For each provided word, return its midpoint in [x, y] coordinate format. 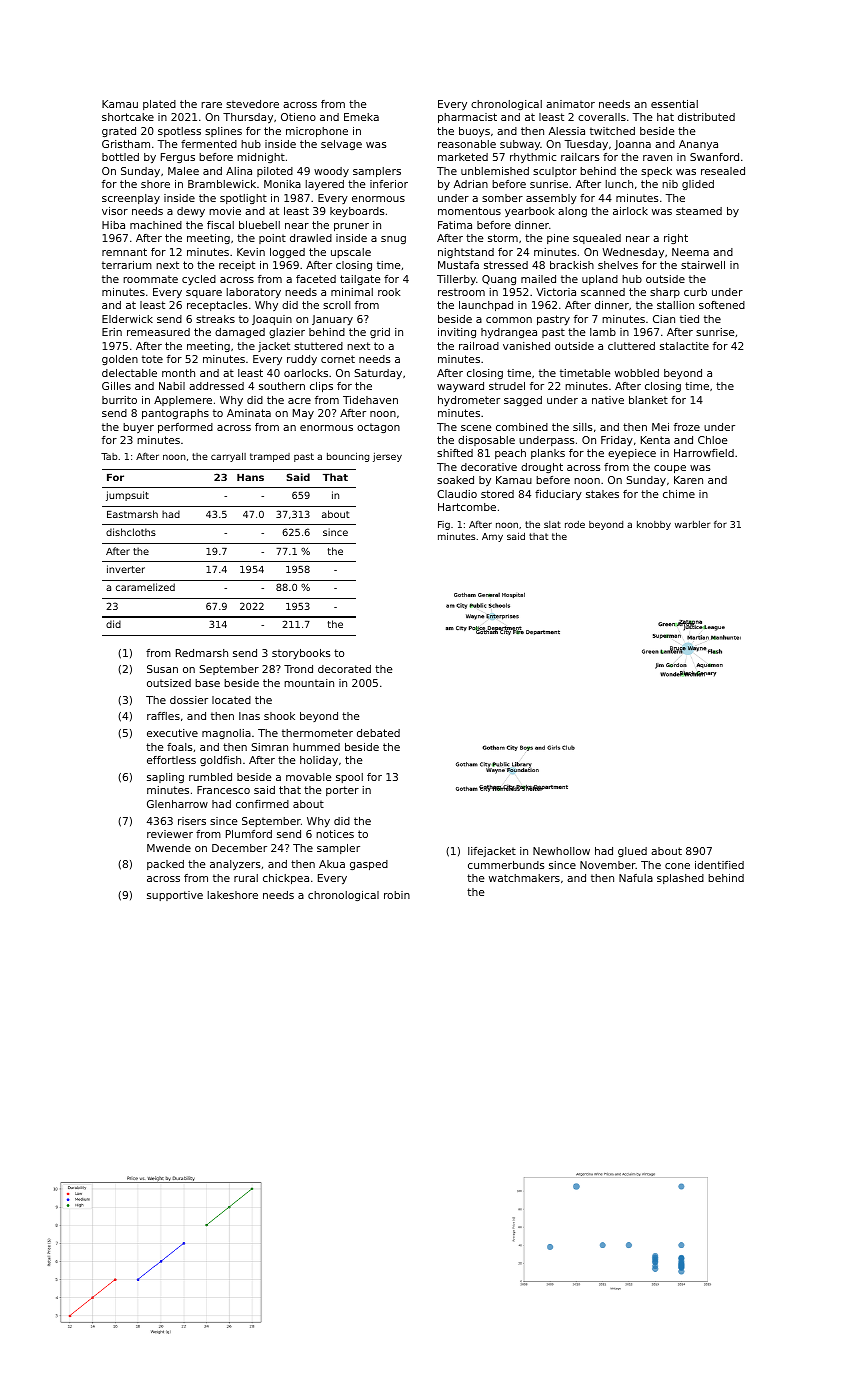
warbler [692, 524]
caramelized [145, 587]
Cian [664, 319]
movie [225, 211]
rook [389, 292]
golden [120, 360]
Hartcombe [467, 507]
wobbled [637, 373]
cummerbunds [506, 865]
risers [192, 821]
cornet [338, 359]
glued [632, 852]
